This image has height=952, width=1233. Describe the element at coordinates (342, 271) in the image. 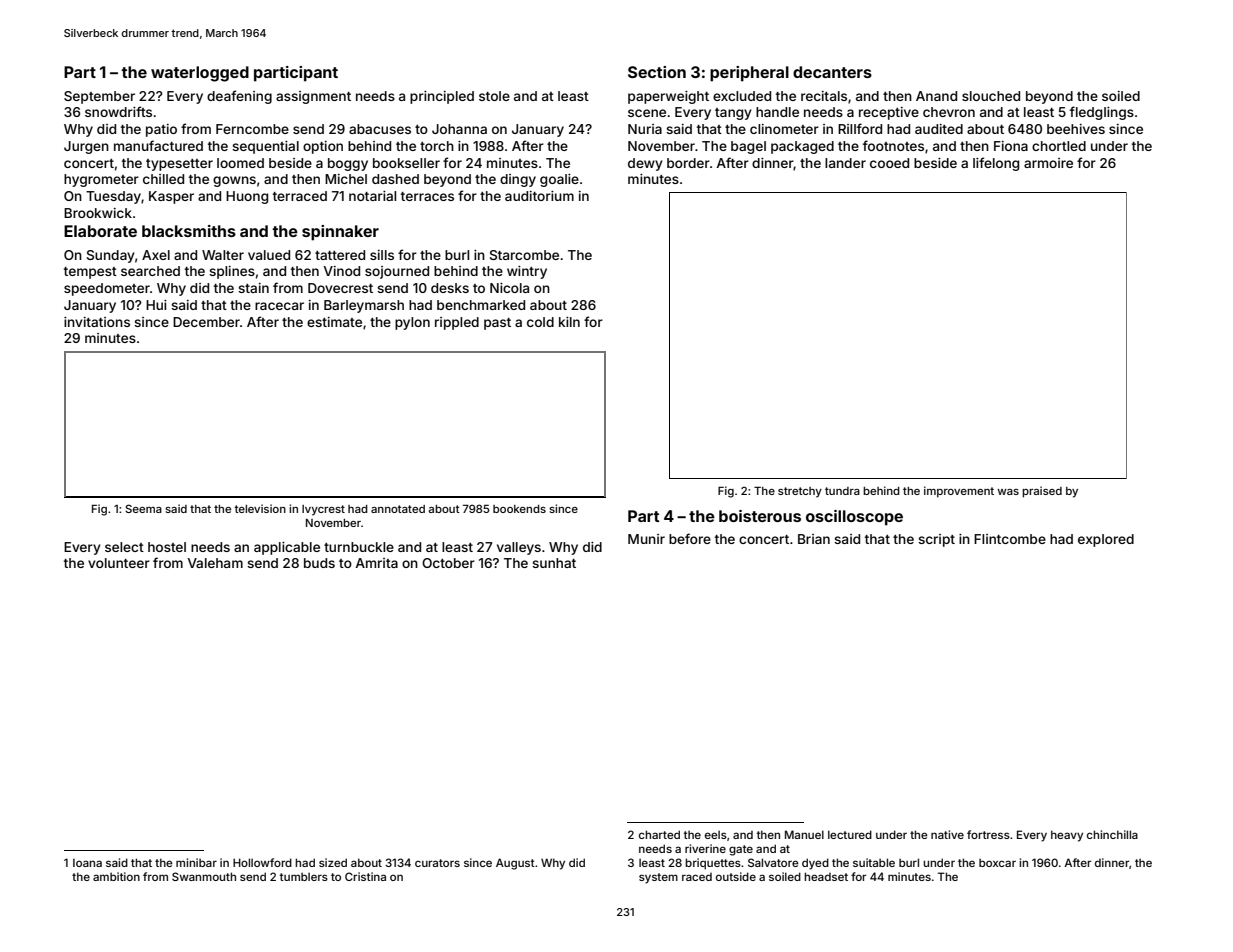

I see `Vinod` at that location.
